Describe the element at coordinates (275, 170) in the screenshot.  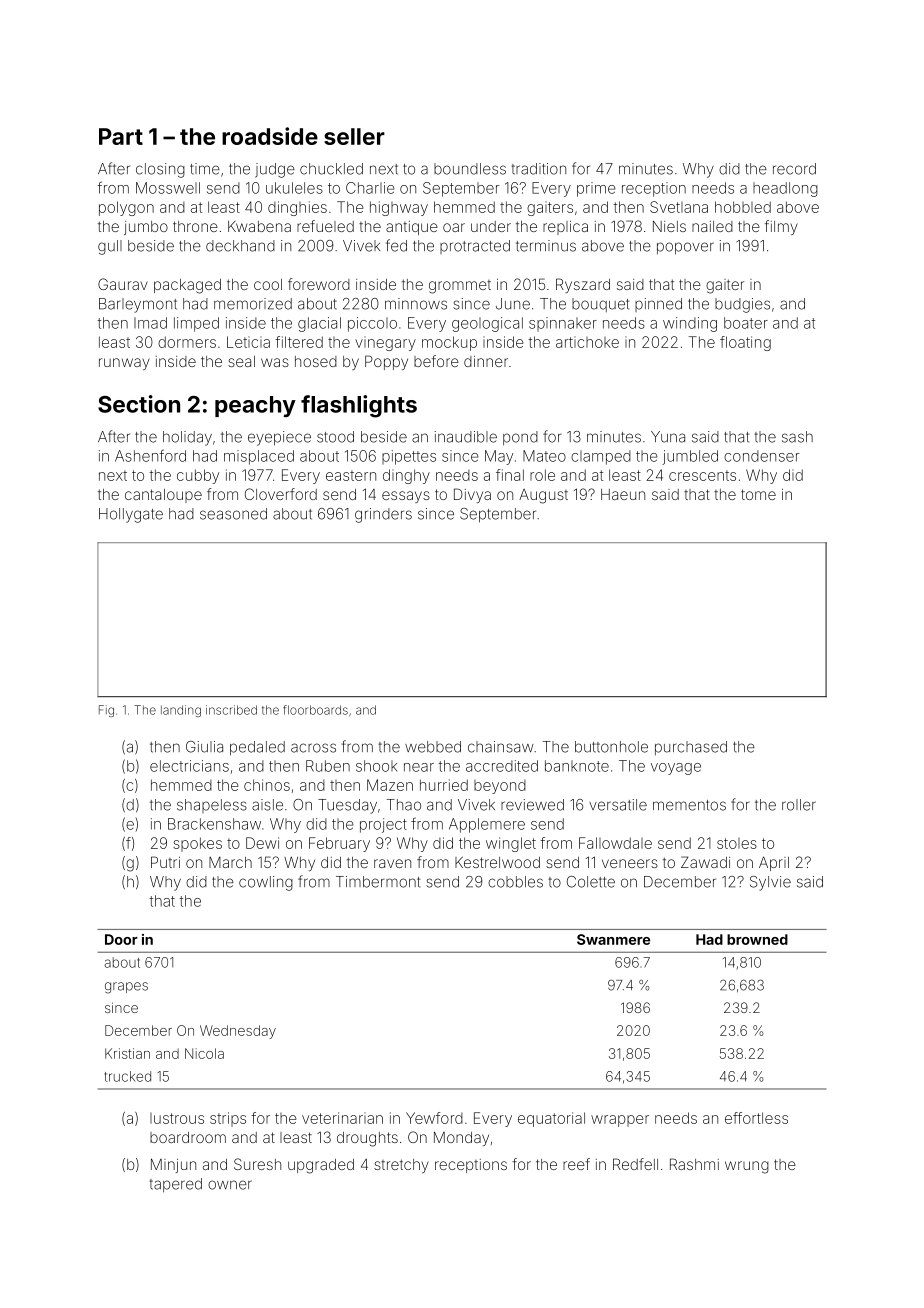
I see `judge` at that location.
